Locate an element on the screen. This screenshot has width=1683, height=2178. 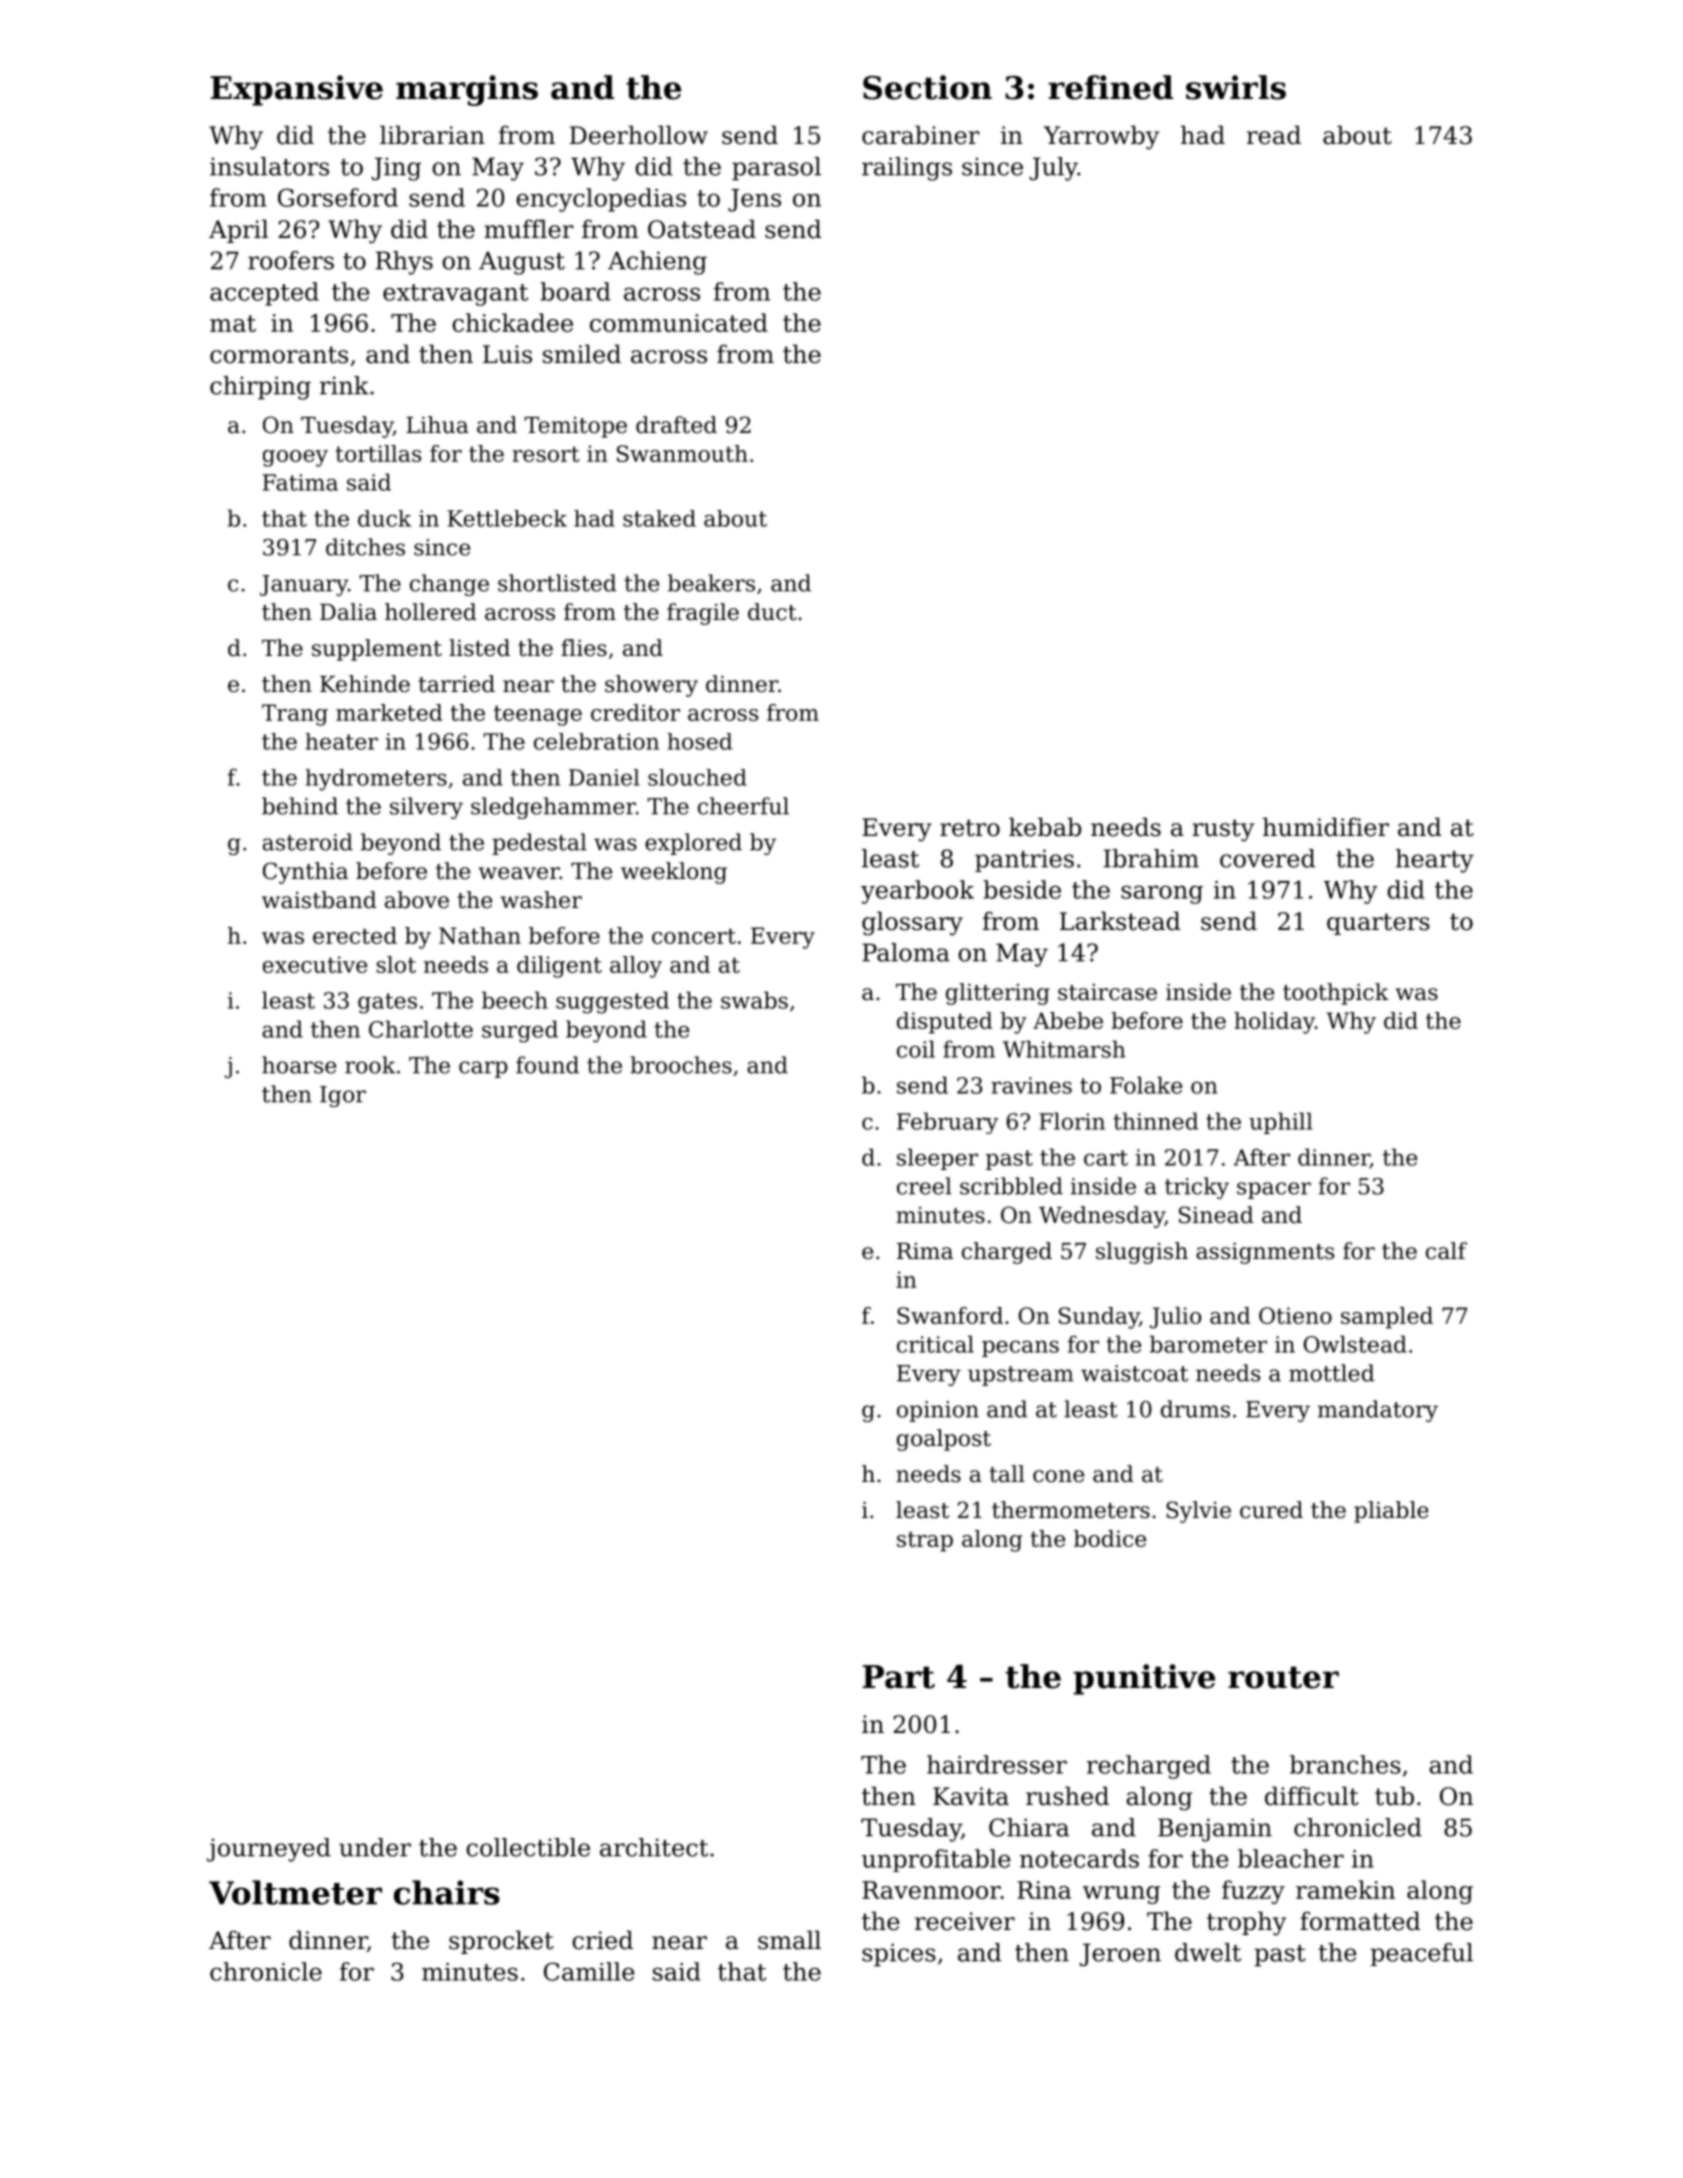
under is located at coordinates (375, 1847).
